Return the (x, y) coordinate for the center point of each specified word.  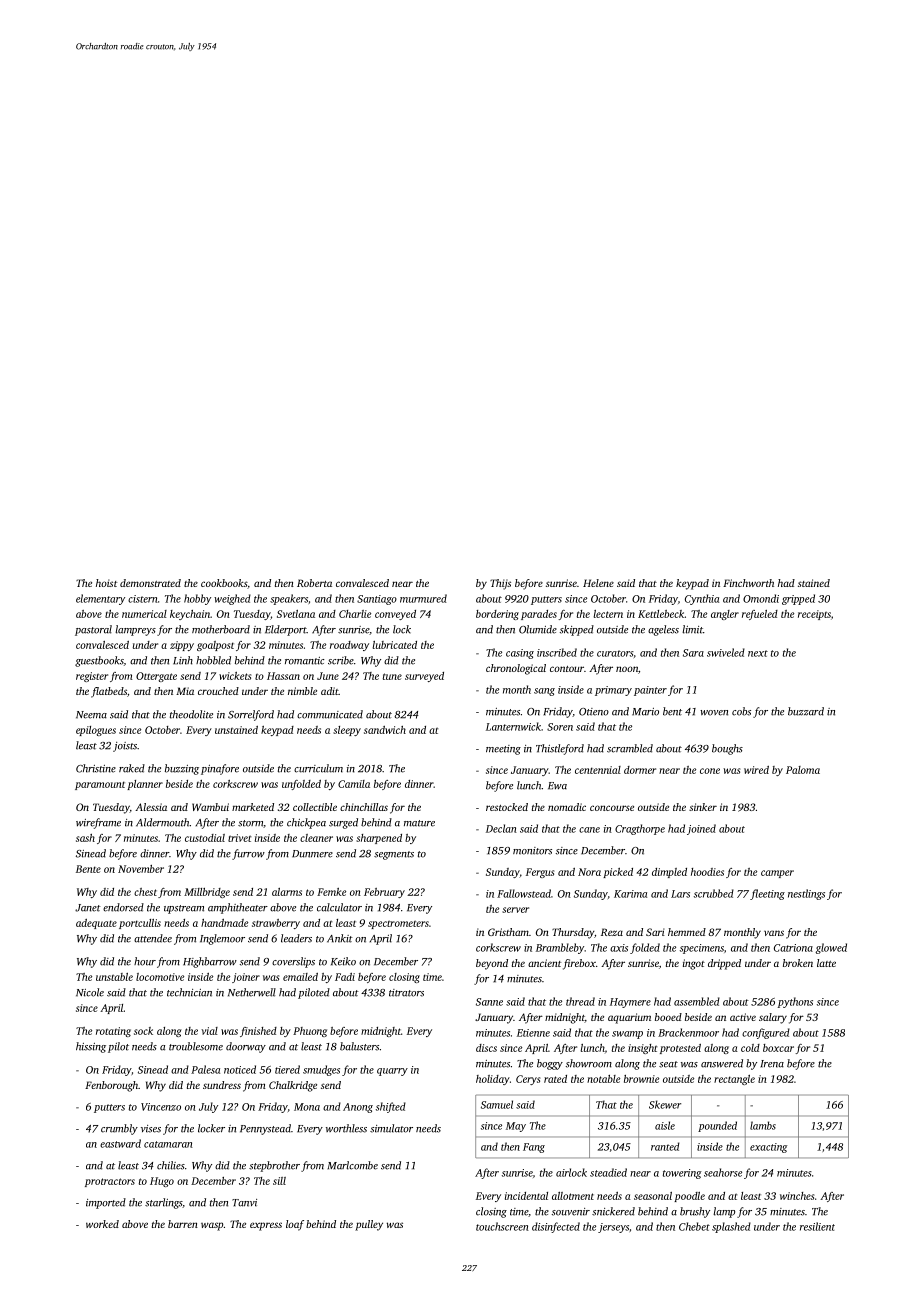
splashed (731, 1227)
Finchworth (748, 583)
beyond (492, 964)
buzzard (806, 711)
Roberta (314, 583)
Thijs (500, 584)
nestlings (806, 894)
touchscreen (502, 1226)
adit (330, 691)
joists (125, 747)
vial (209, 1031)
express (266, 1226)
